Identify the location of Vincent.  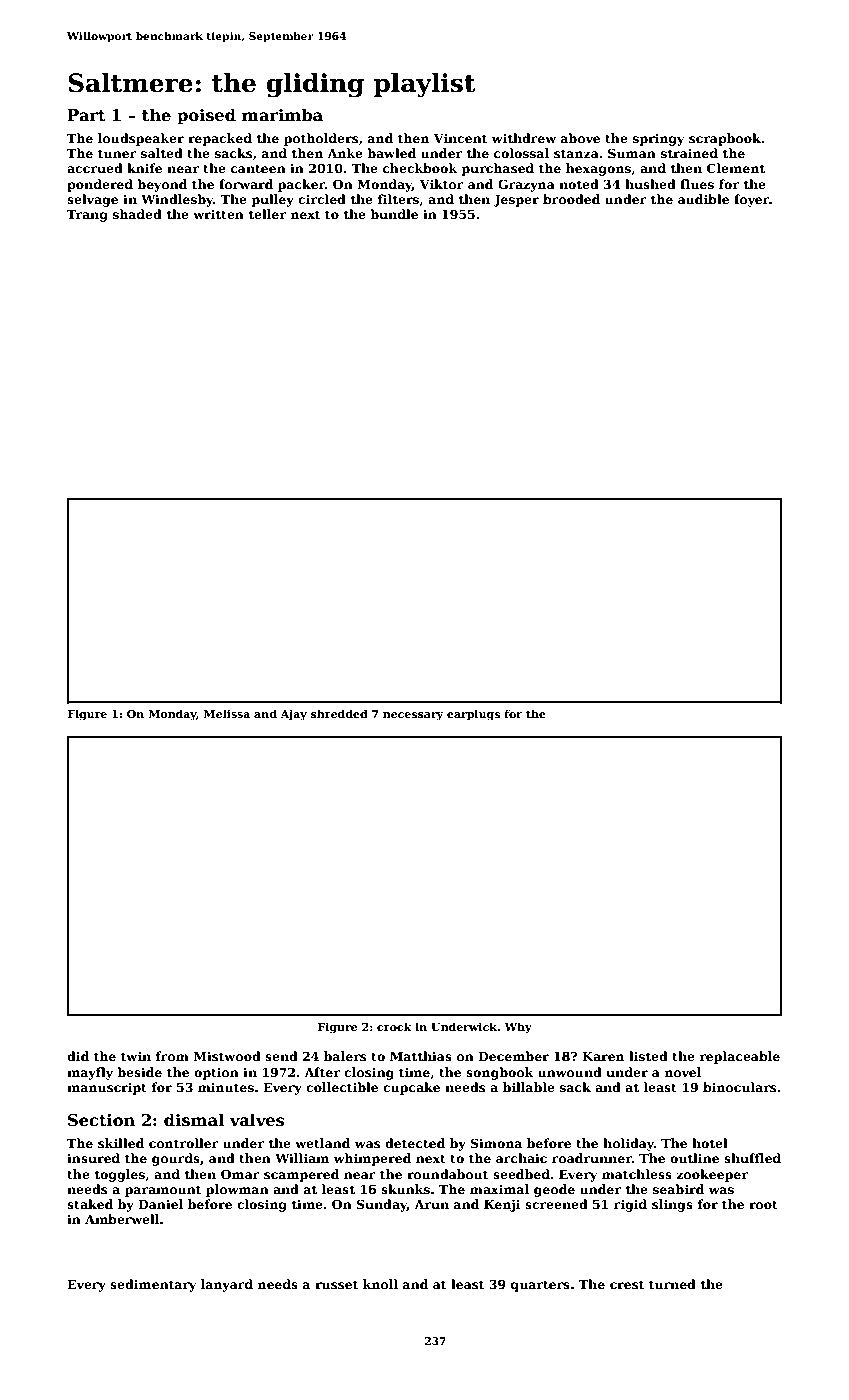
(460, 138).
